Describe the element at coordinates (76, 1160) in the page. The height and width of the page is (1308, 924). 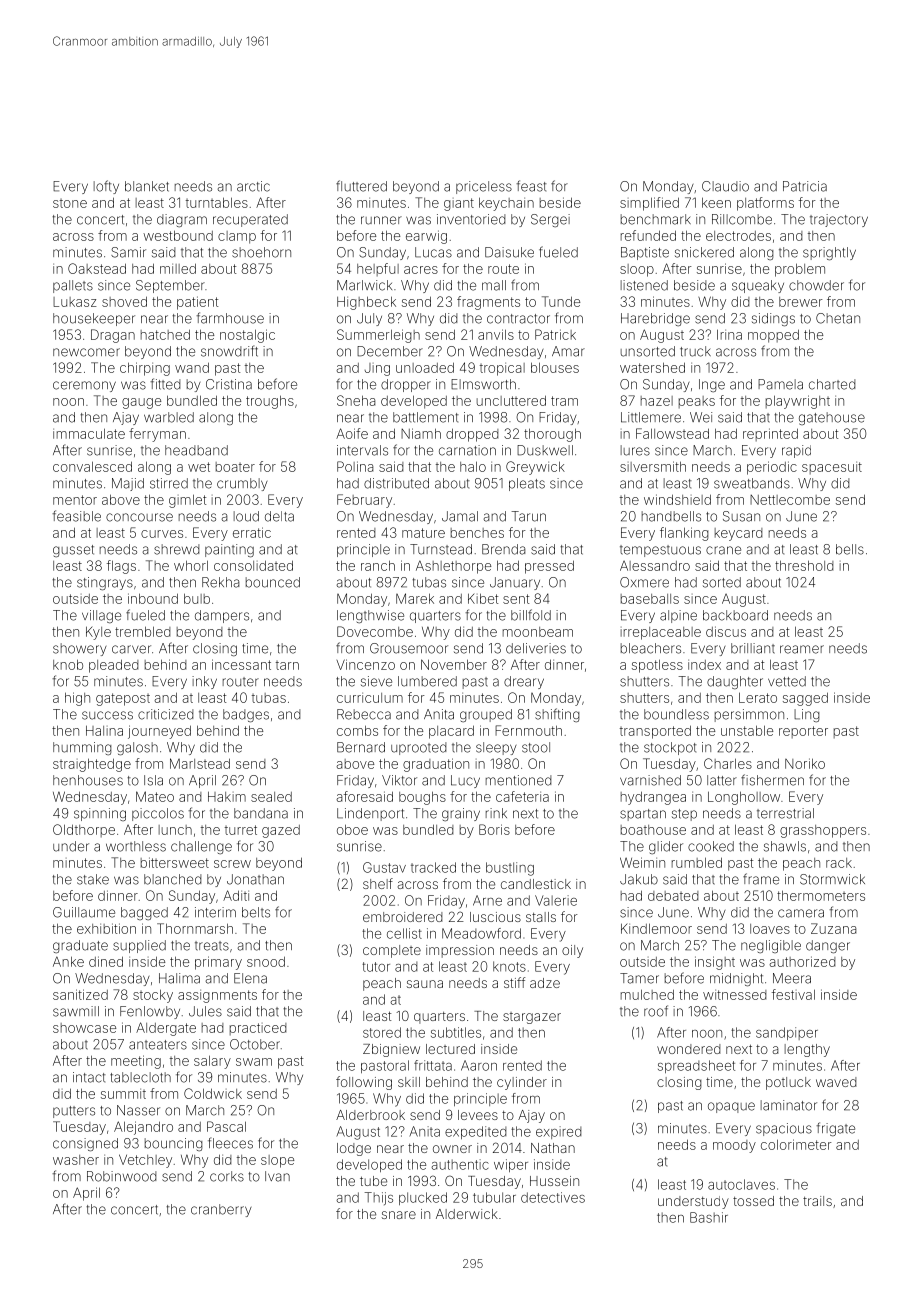
I see `washer` at that location.
